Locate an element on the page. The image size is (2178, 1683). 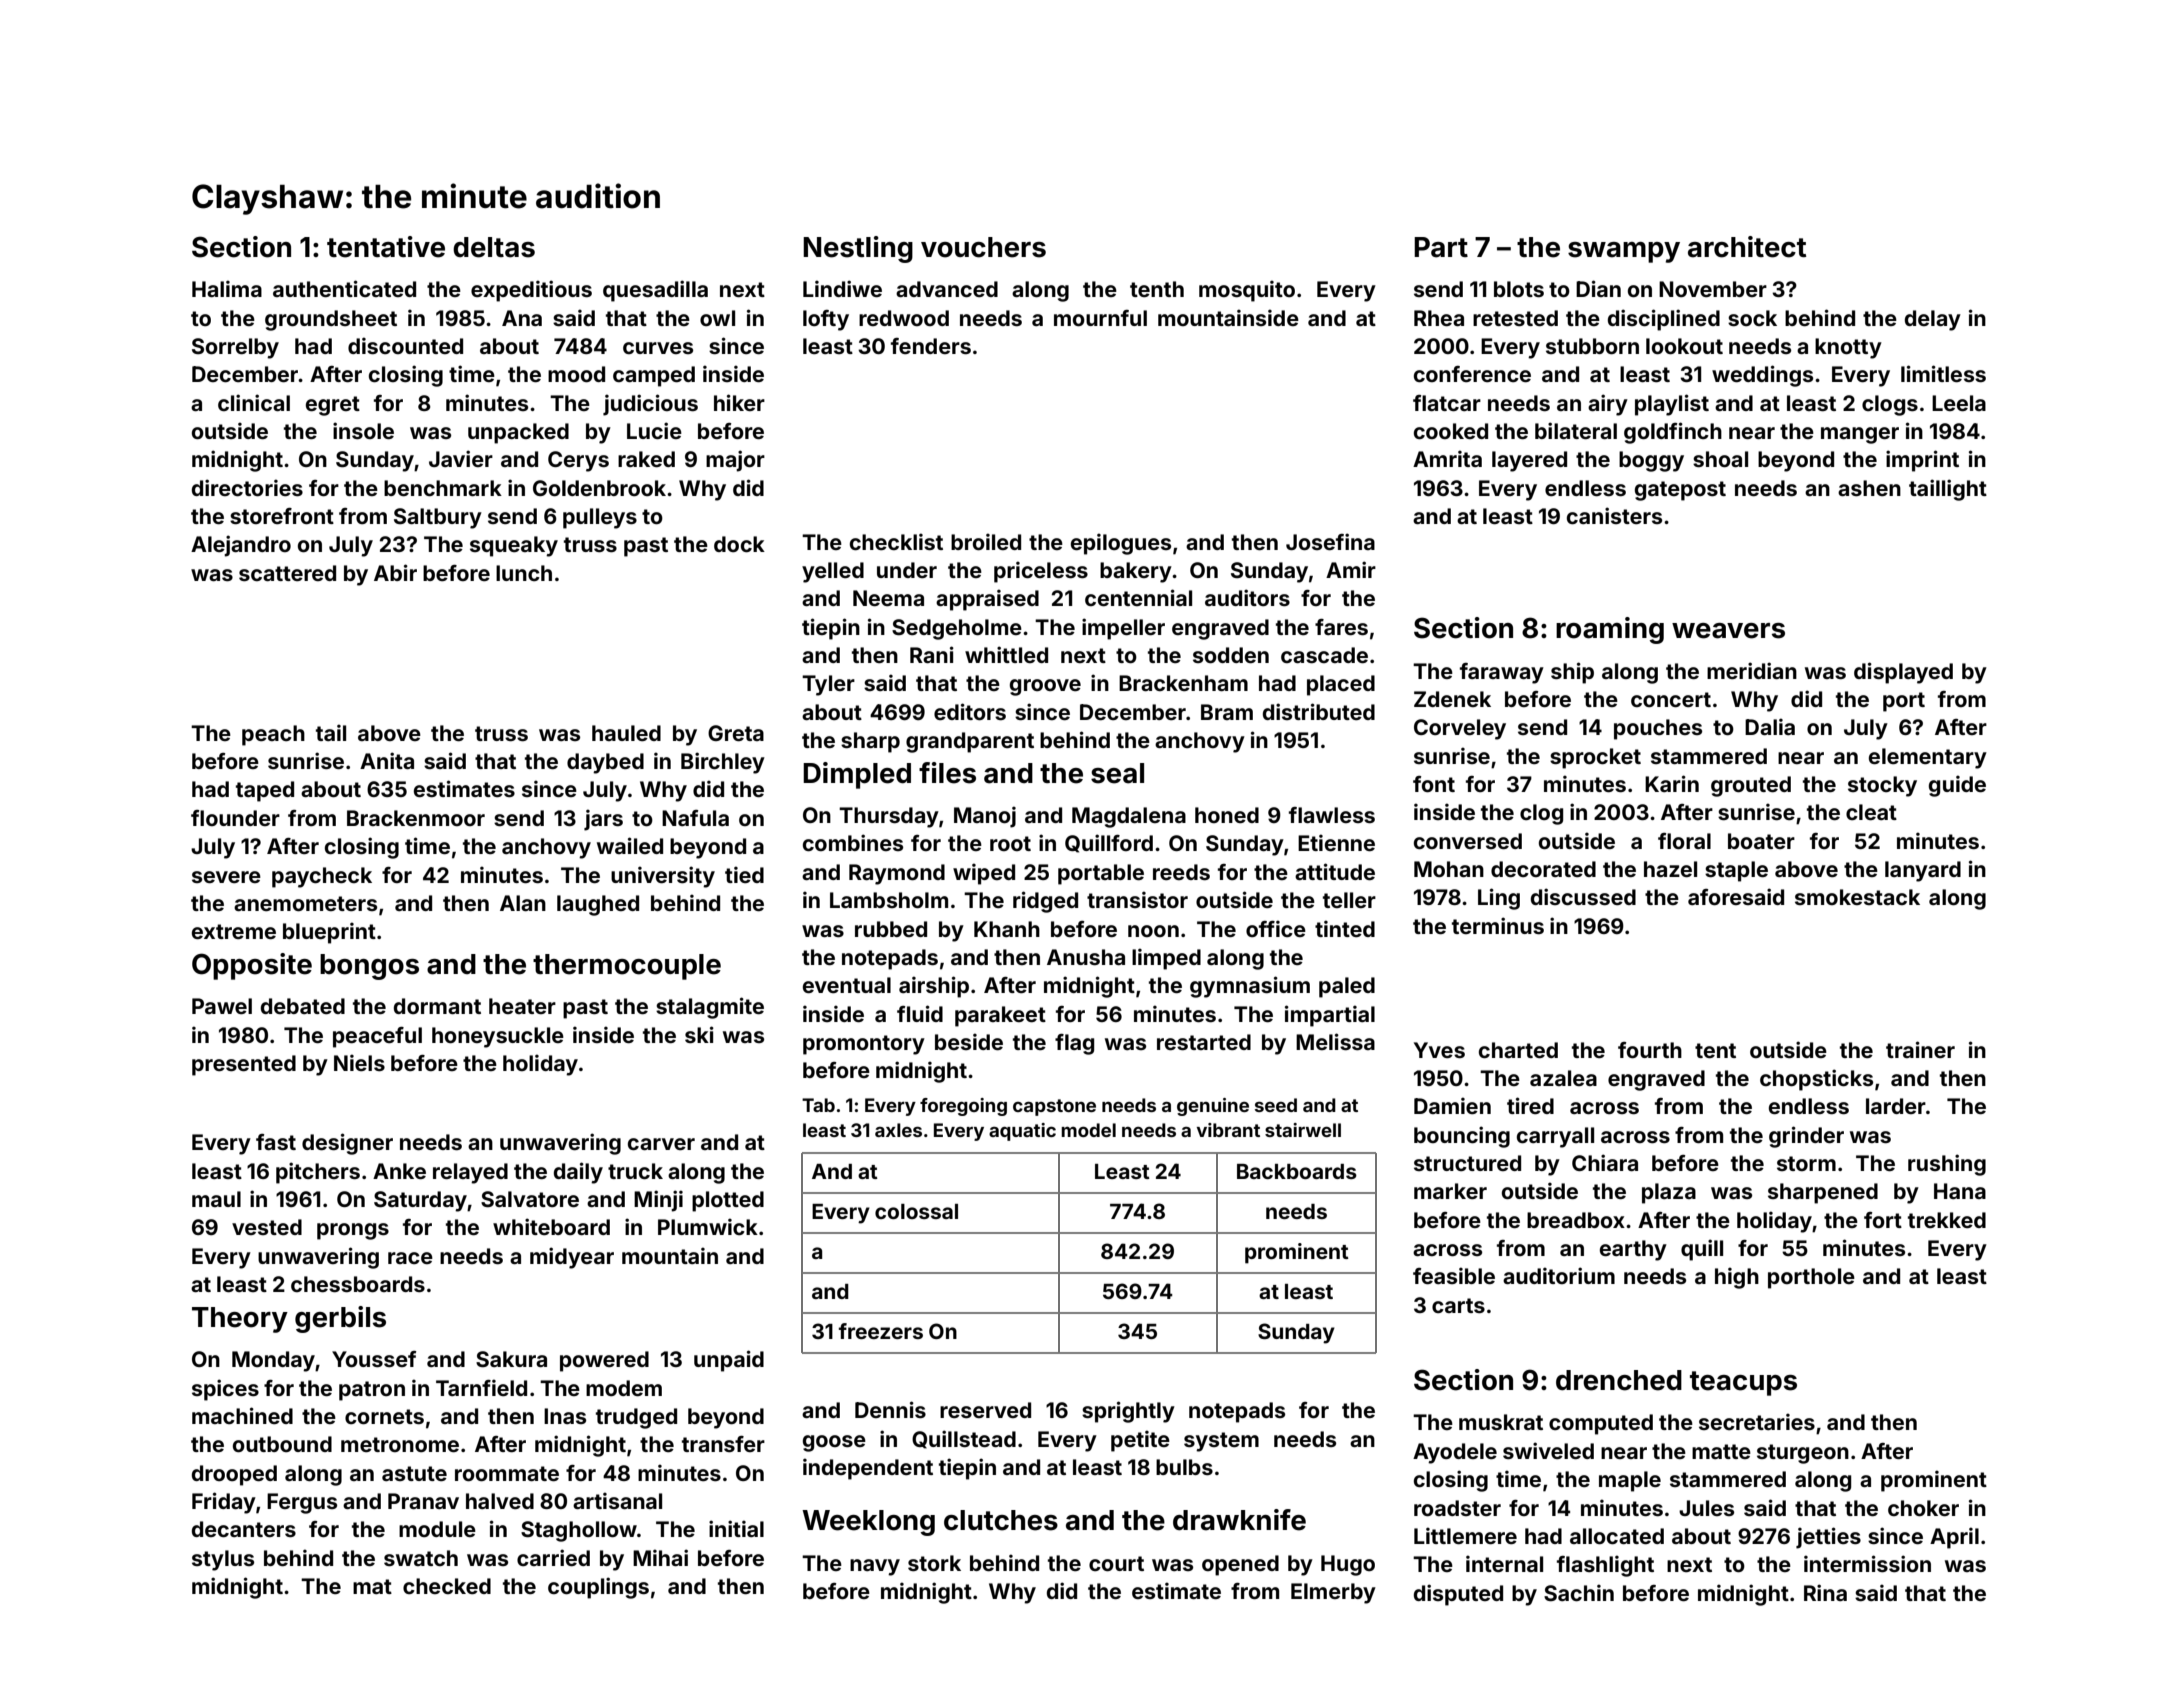
Dalia is located at coordinates (1770, 726).
